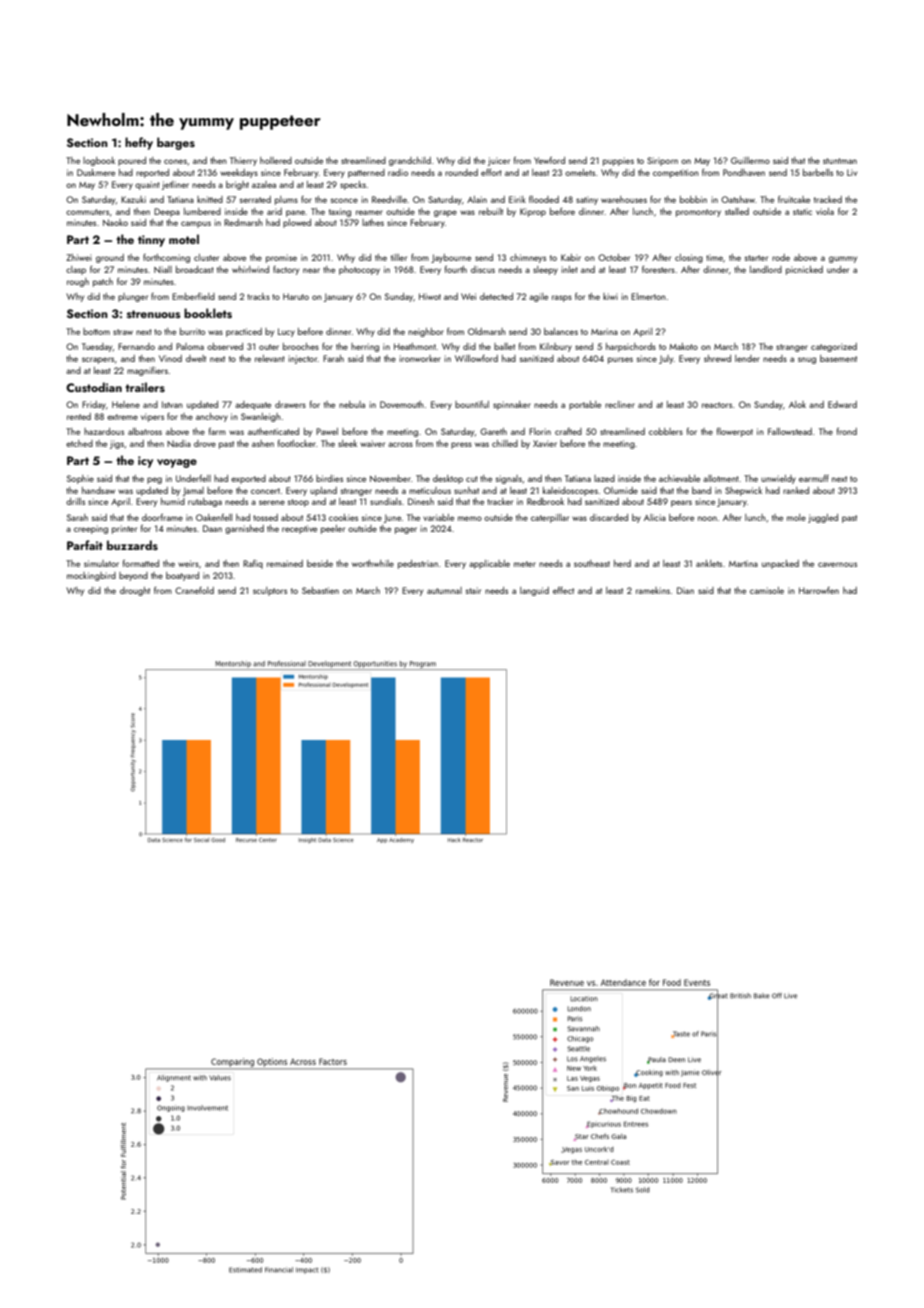 The image size is (924, 1308). What do you see at coordinates (184, 239) in the document?
I see `motel` at bounding box center [184, 239].
